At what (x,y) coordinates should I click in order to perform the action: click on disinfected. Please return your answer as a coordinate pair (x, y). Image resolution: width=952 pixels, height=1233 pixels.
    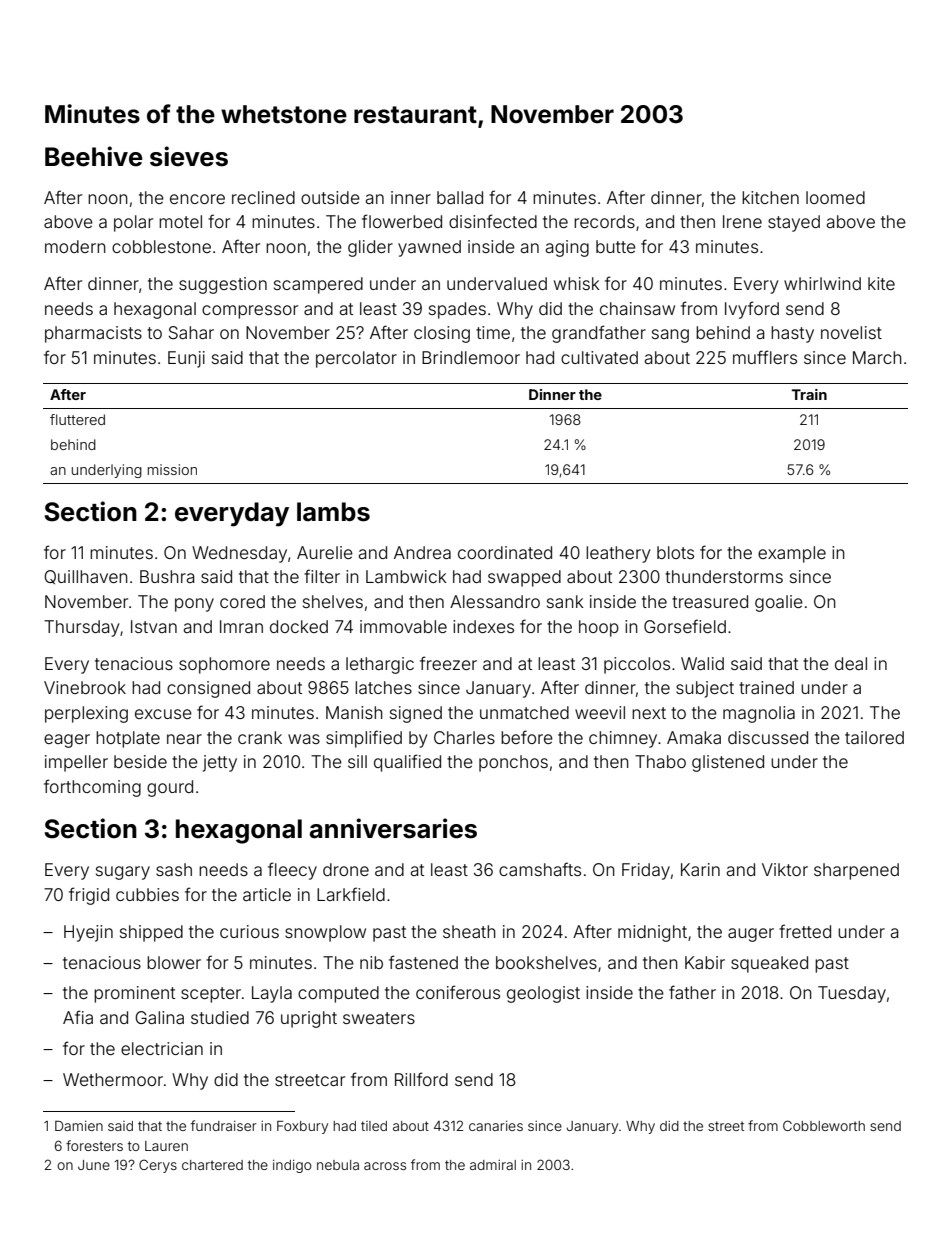
    Looking at the image, I should click on (493, 221).
